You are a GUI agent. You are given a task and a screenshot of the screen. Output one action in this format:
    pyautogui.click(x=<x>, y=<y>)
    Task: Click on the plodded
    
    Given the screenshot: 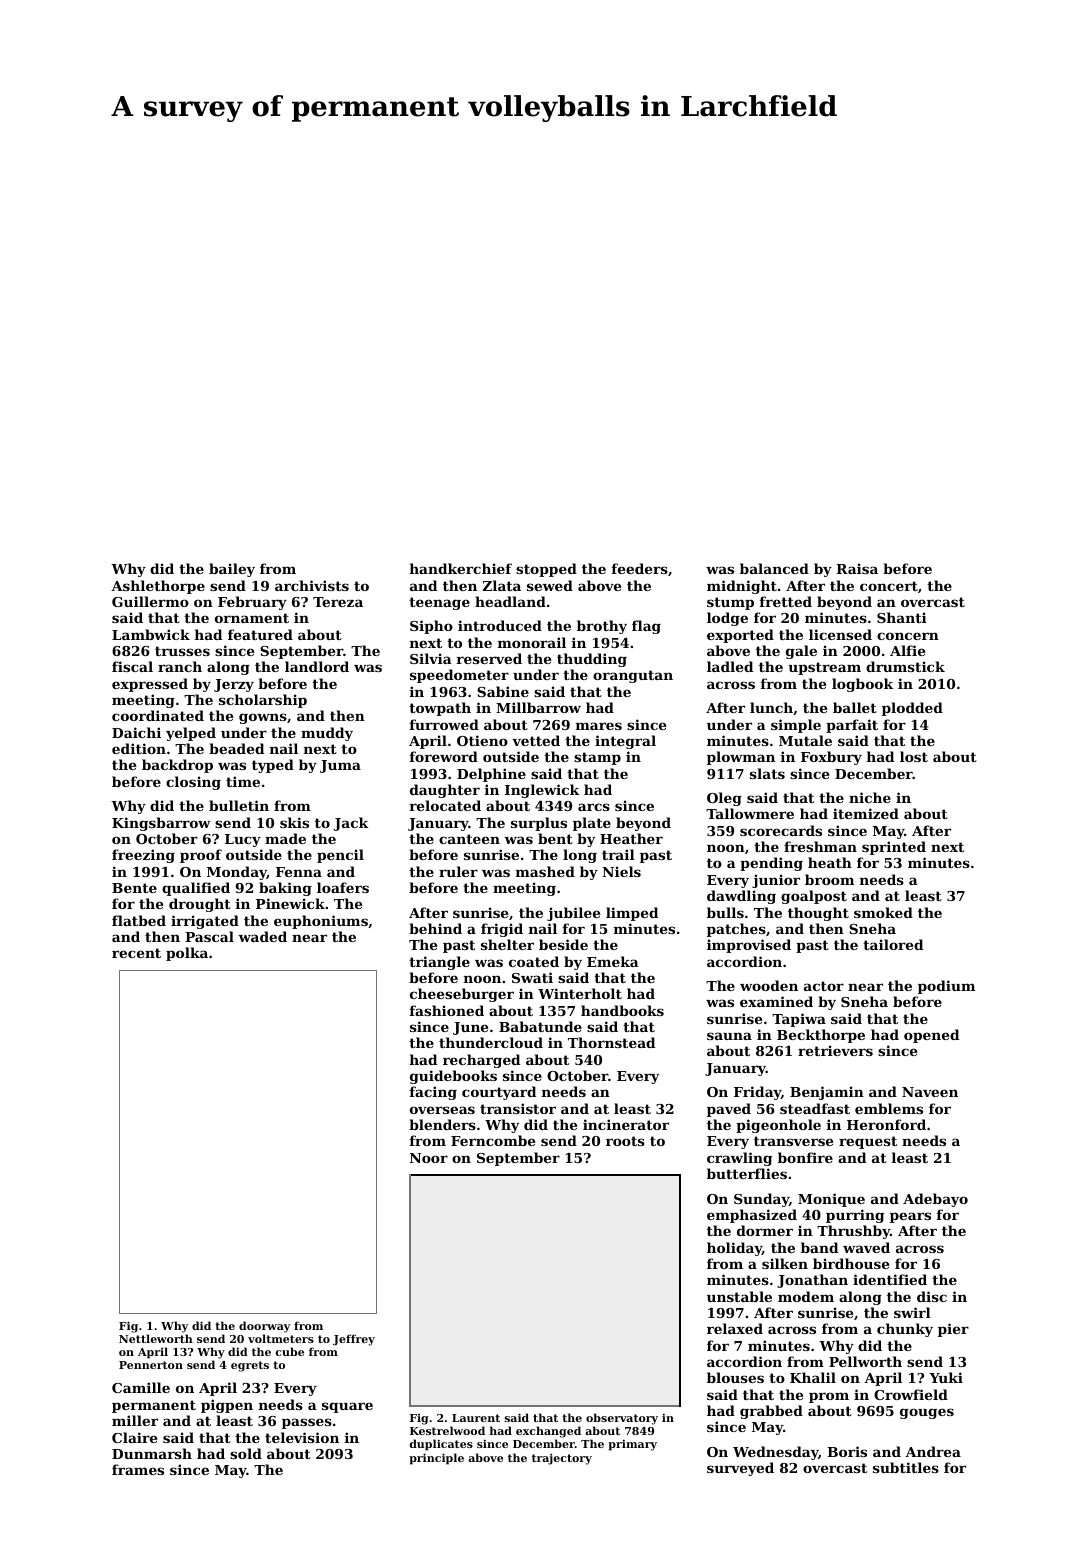 What is the action you would take?
    pyautogui.click(x=912, y=709)
